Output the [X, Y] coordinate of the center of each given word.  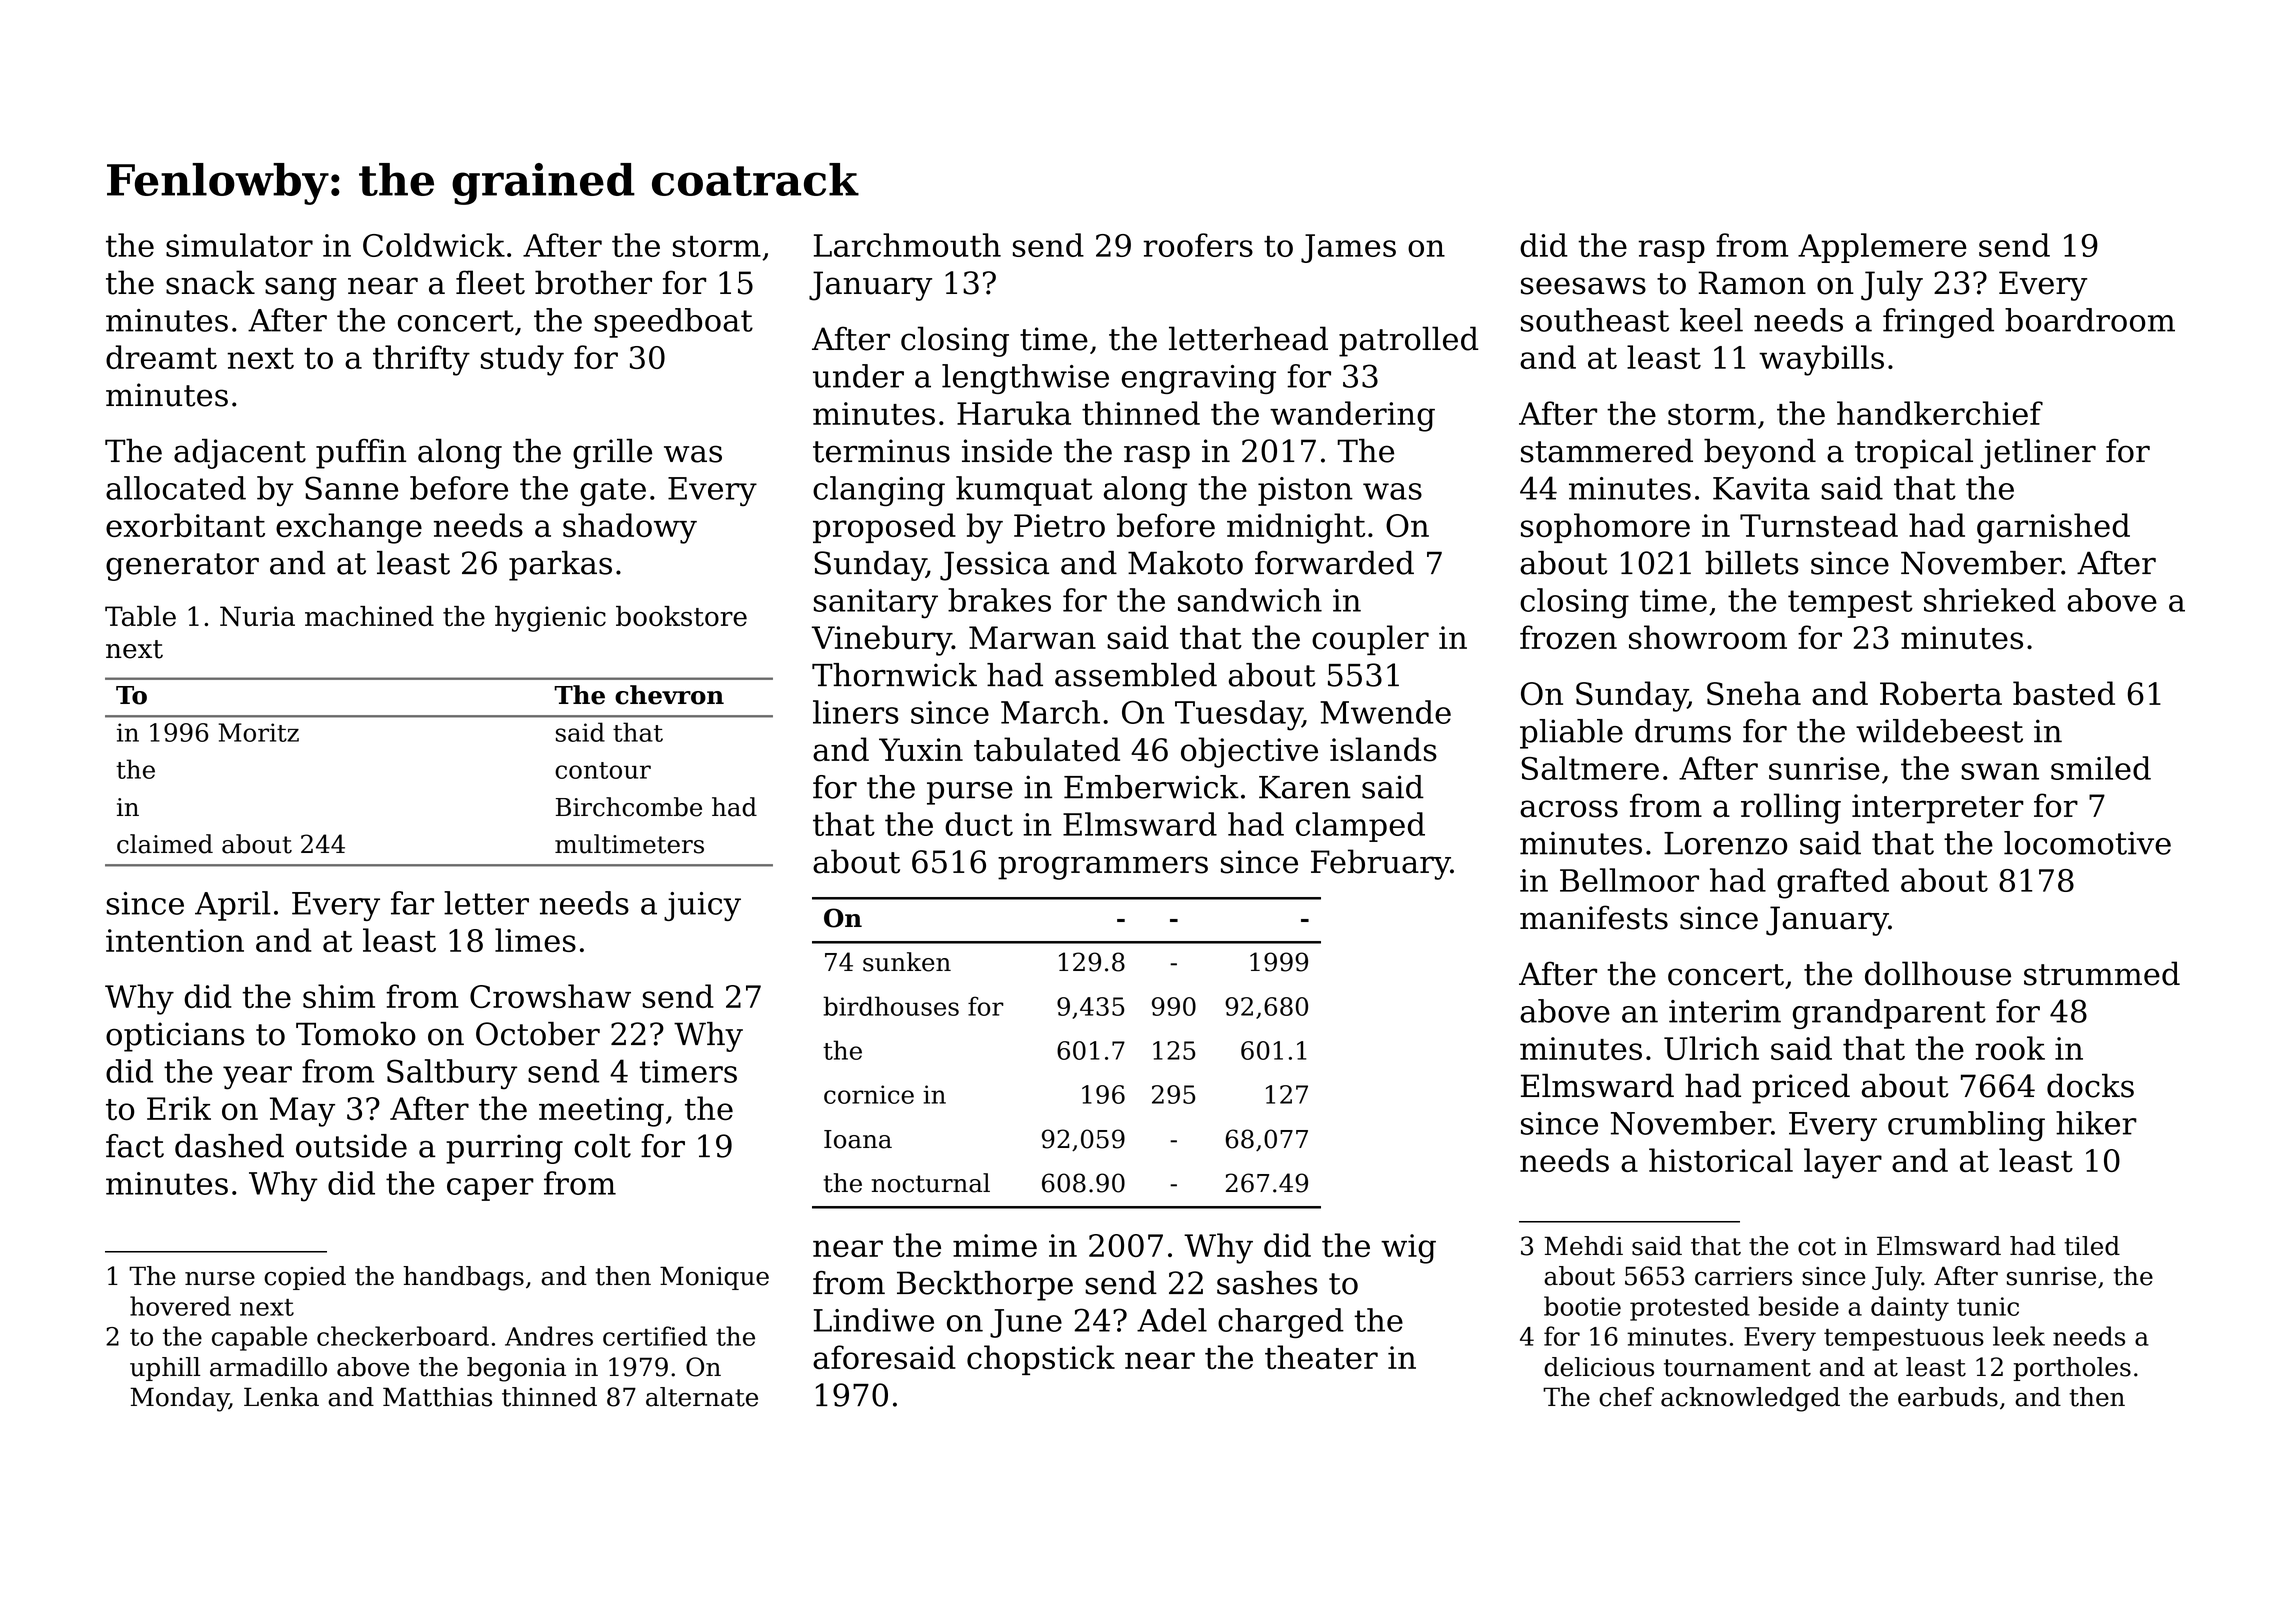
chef [1626, 1397]
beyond [1760, 454]
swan [2000, 771]
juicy [702, 906]
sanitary [876, 604]
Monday [179, 1399]
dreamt [161, 357]
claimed [165, 844]
